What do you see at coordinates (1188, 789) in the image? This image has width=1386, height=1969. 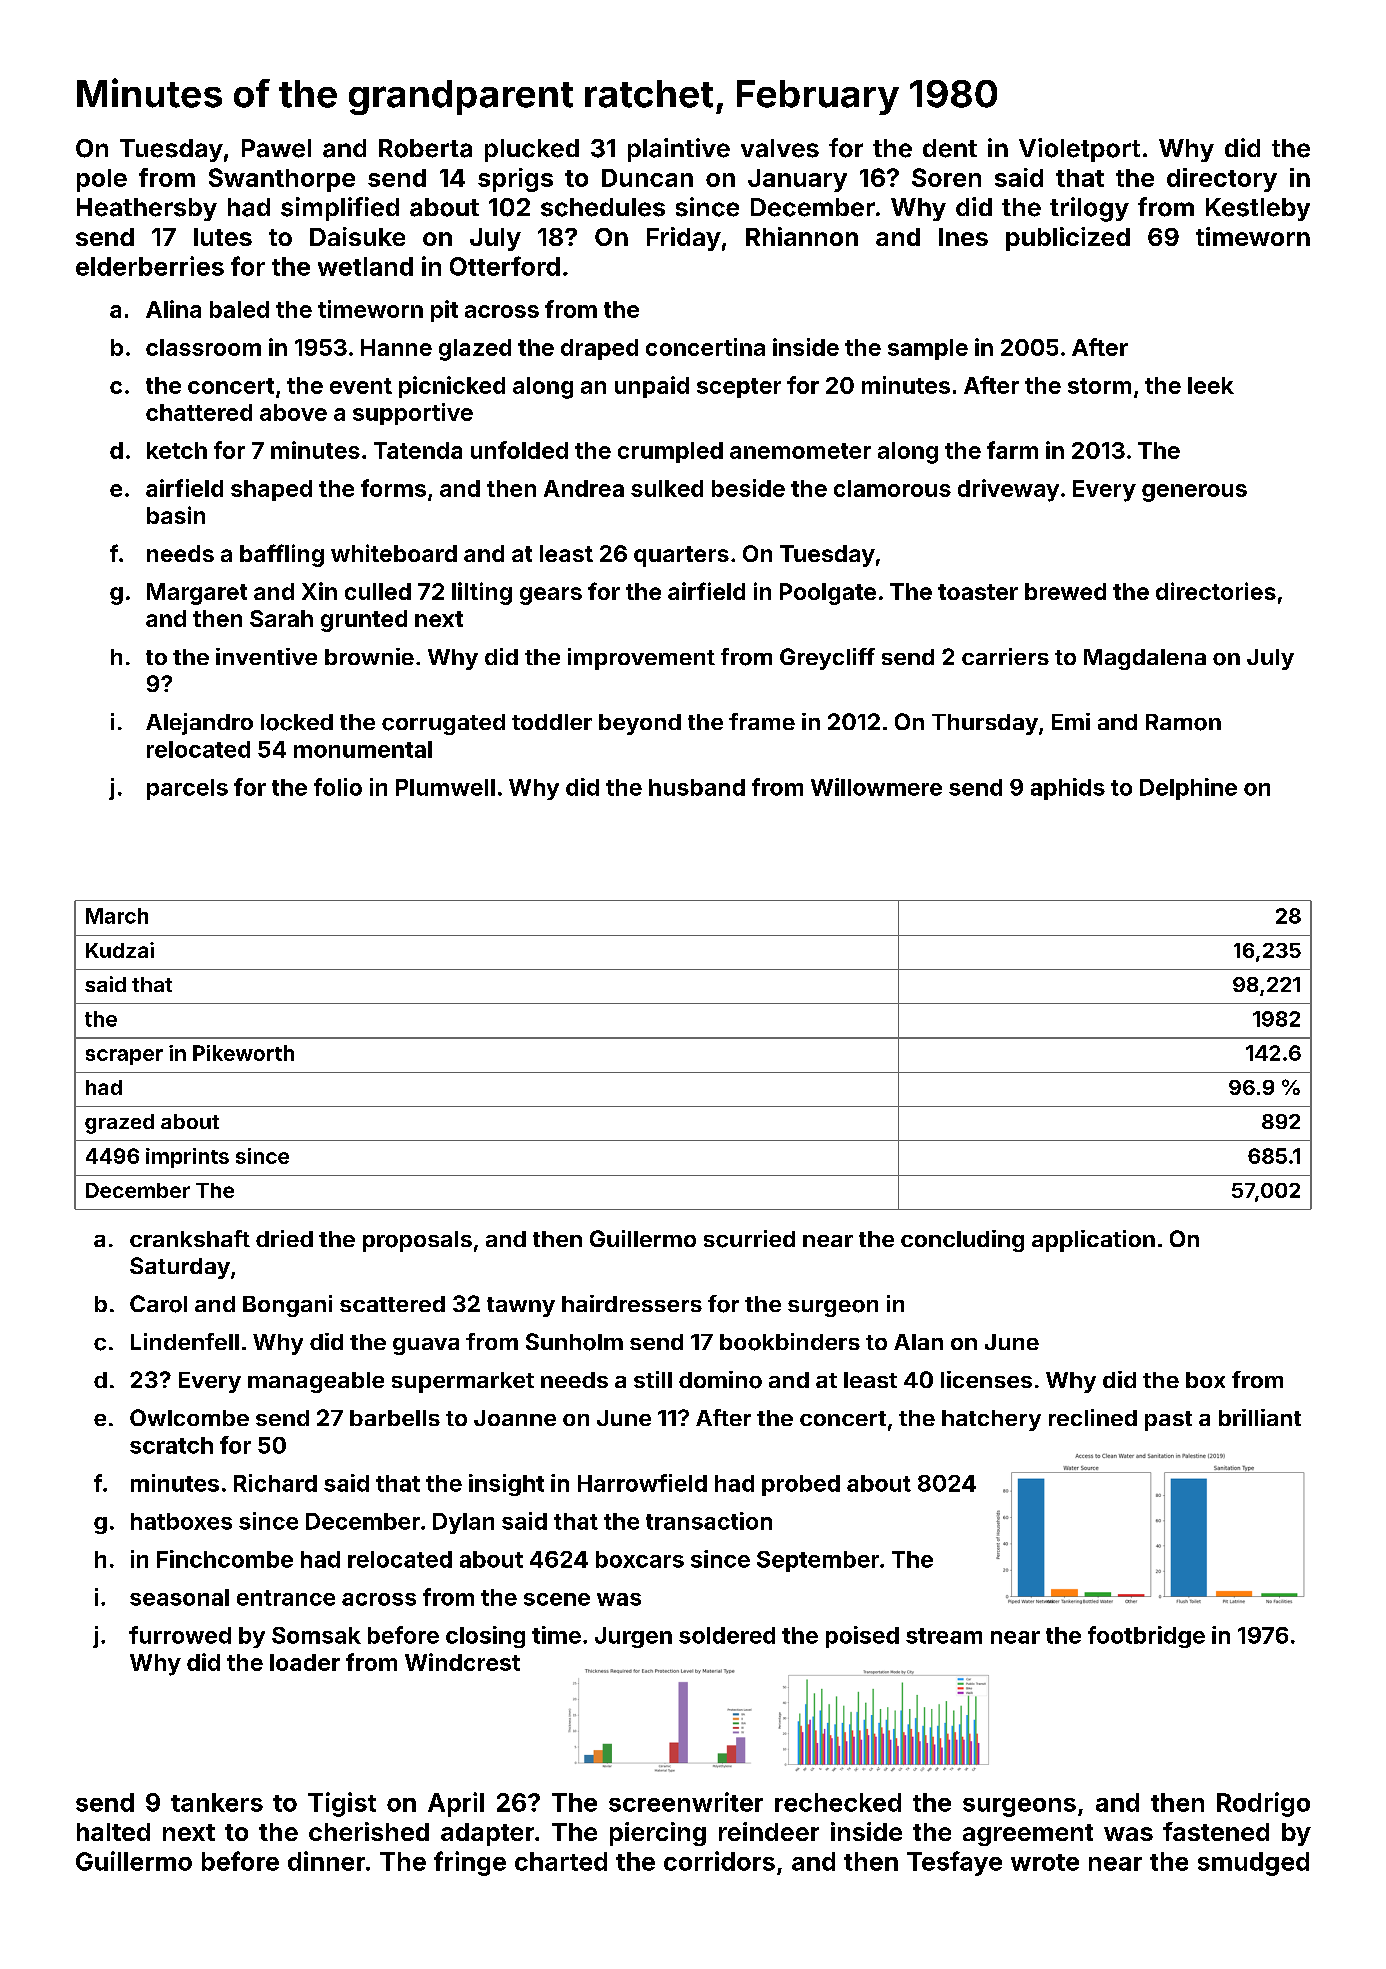 I see `Delphine` at bounding box center [1188, 789].
